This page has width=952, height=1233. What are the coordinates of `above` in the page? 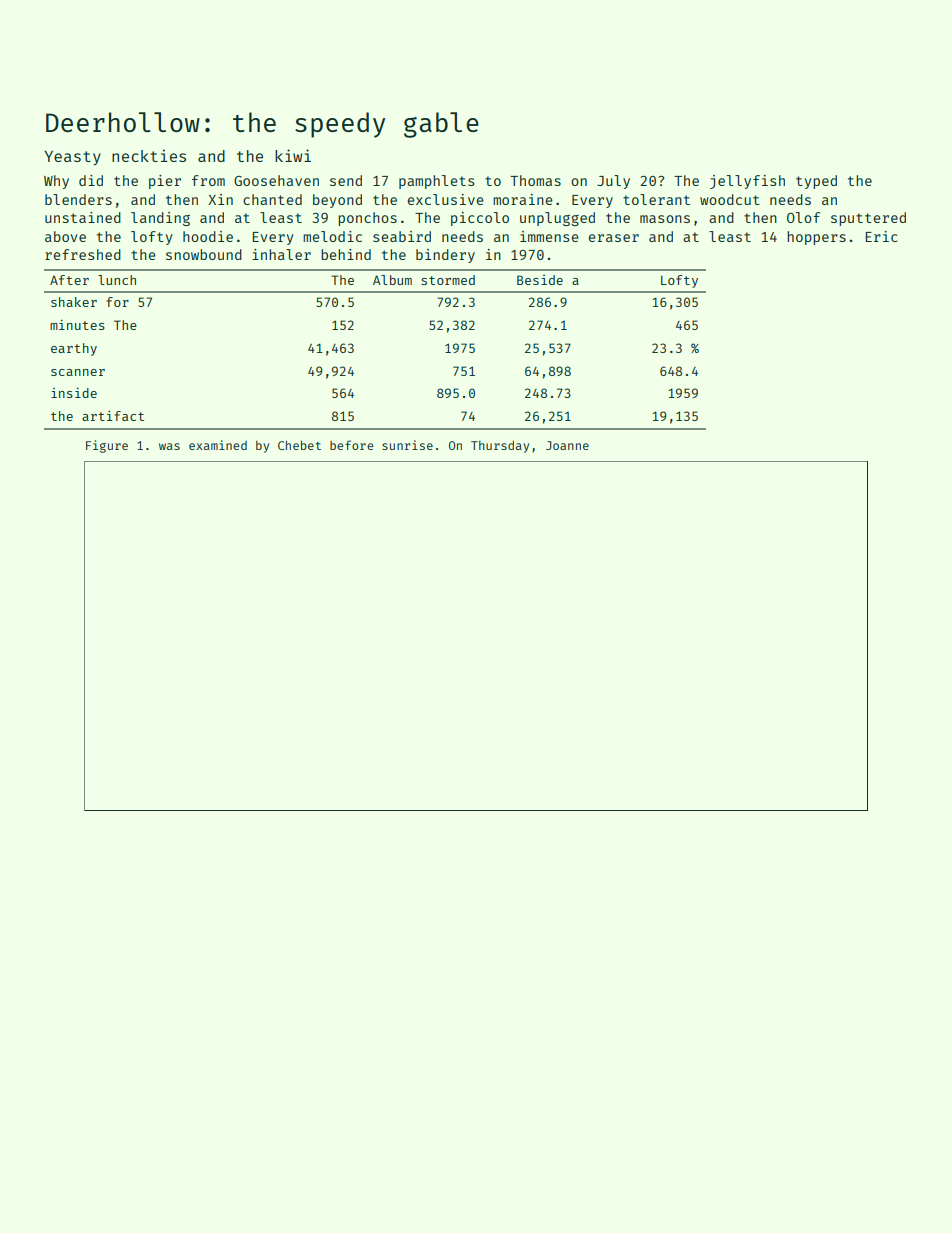 It's located at (65, 236).
